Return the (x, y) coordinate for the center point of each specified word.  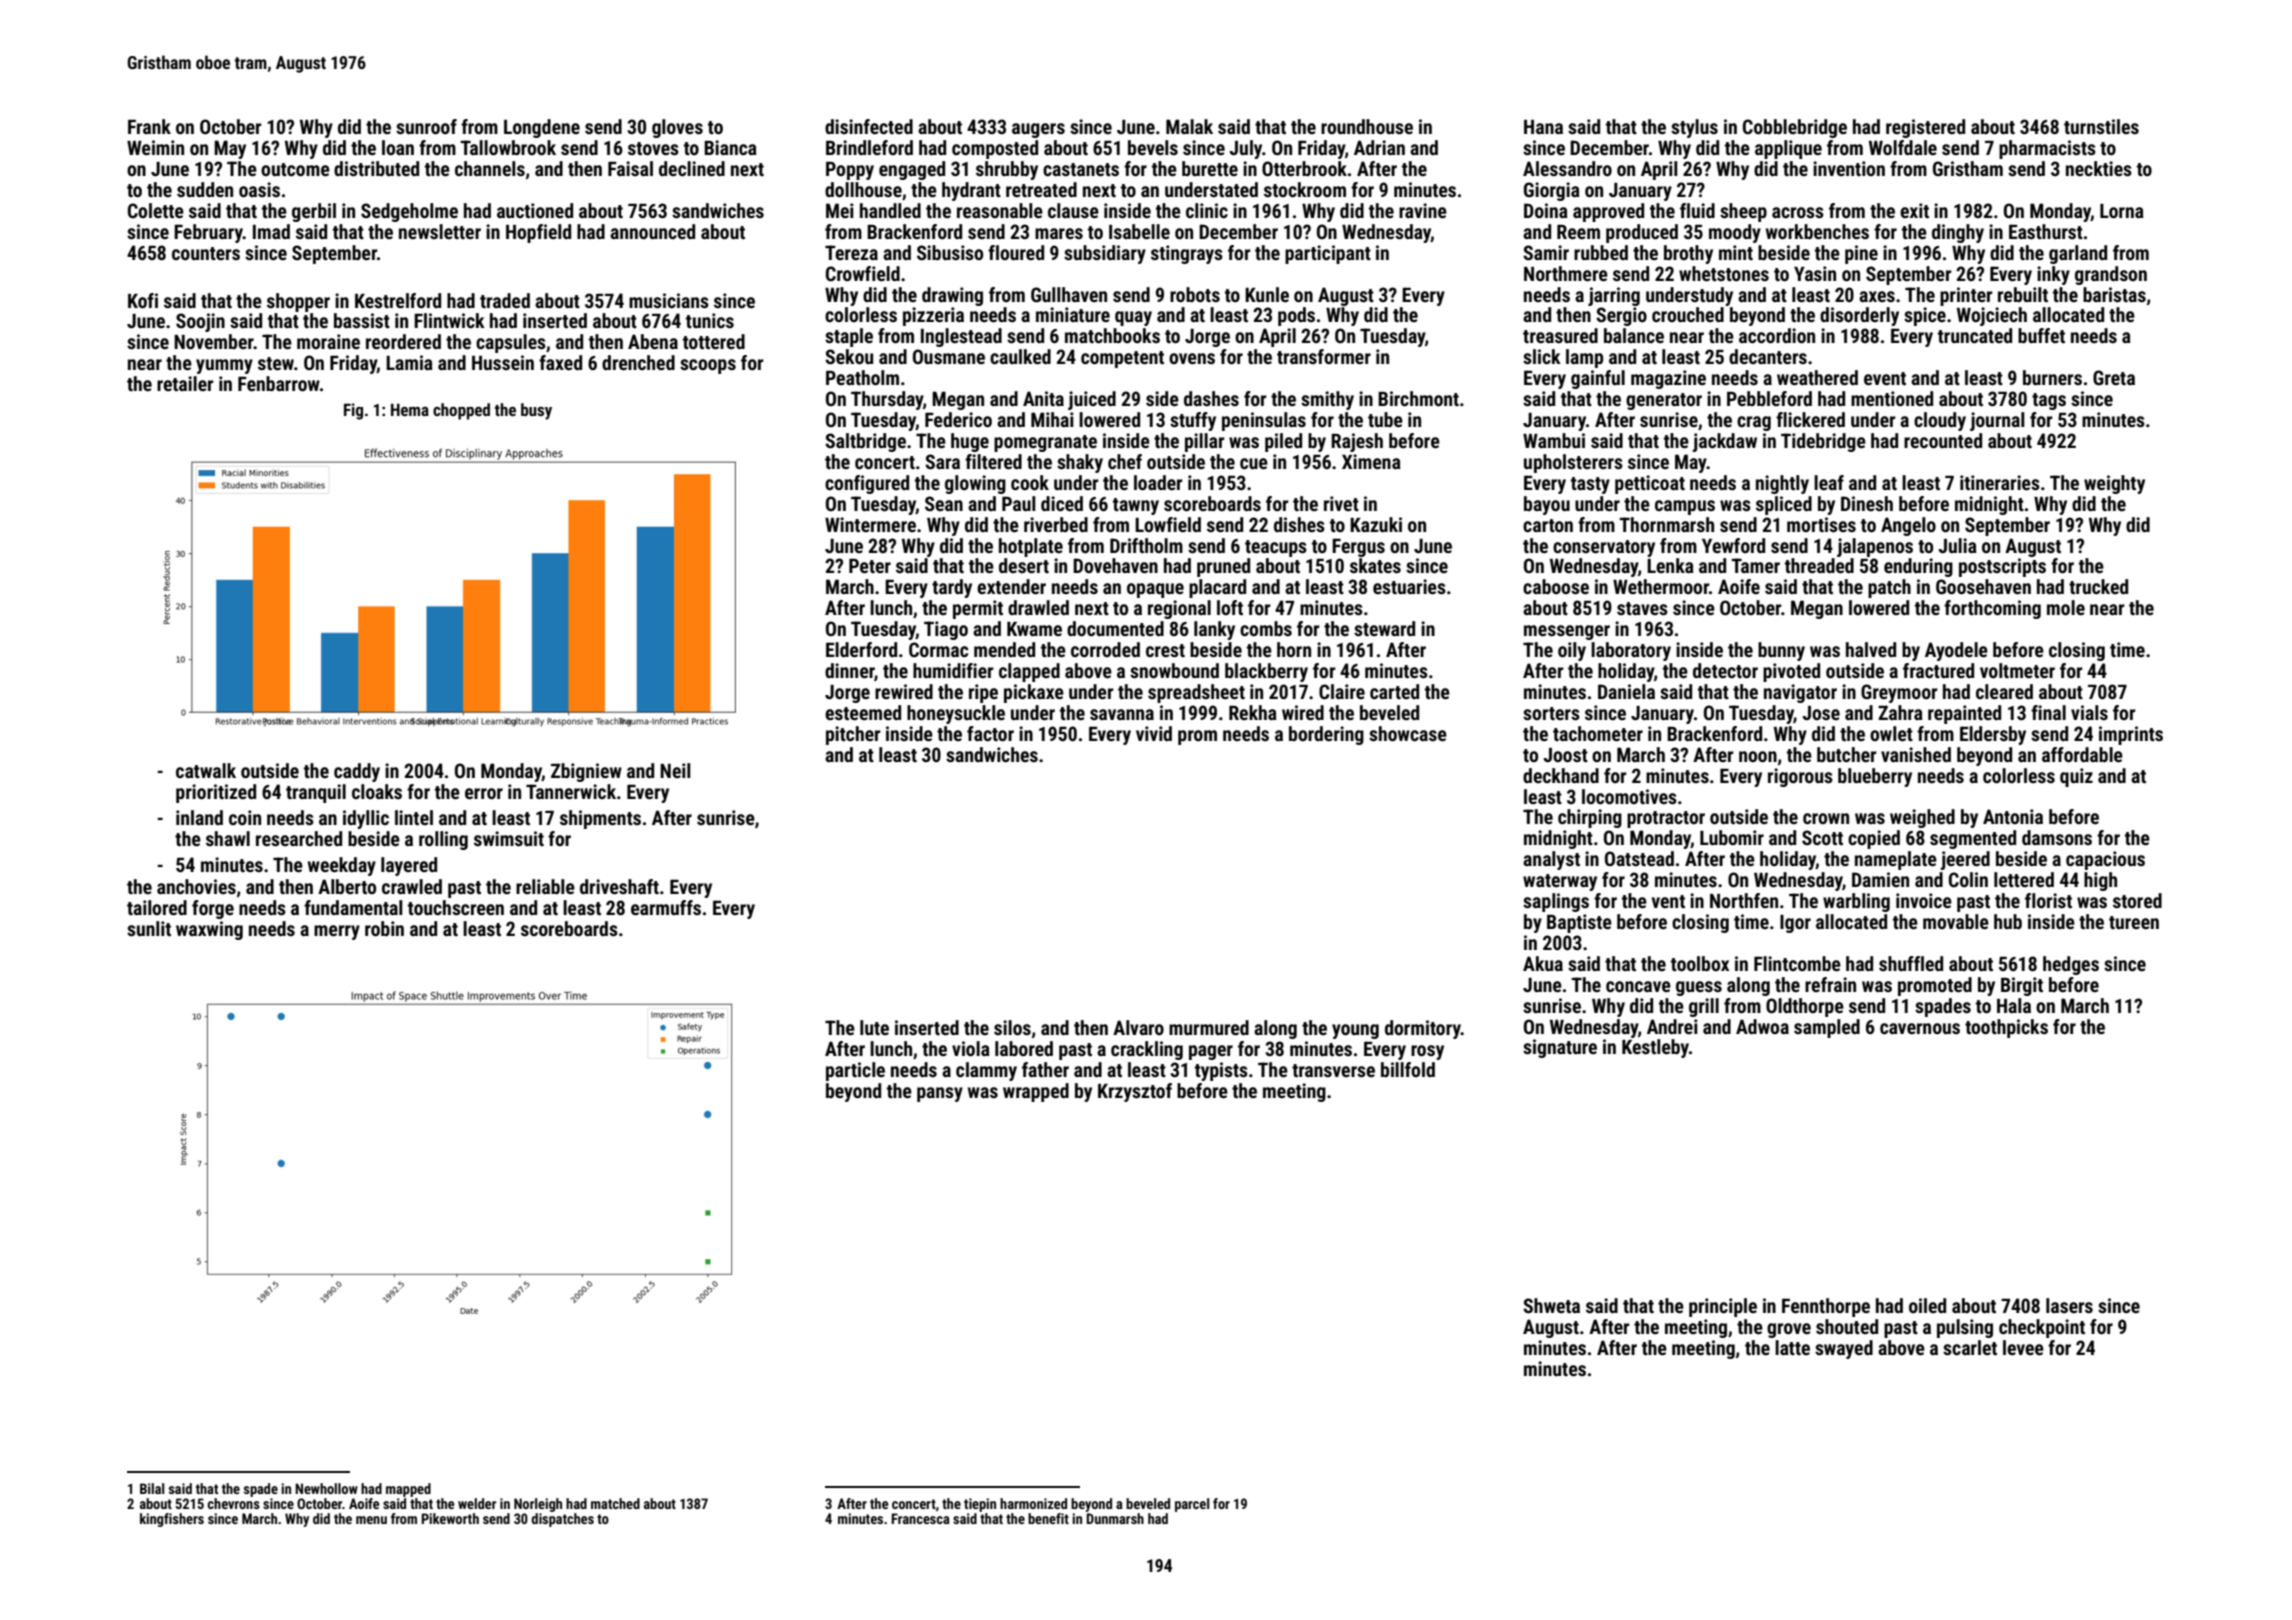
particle (855, 1071)
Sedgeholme (409, 212)
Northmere (1566, 273)
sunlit (149, 928)
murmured (1209, 1027)
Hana (1543, 127)
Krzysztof (1135, 1092)
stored (2137, 900)
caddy (357, 772)
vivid (1154, 733)
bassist (362, 320)
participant (1328, 254)
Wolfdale (1903, 147)
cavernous (1920, 1028)
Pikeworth (450, 1518)
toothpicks (2006, 1028)
